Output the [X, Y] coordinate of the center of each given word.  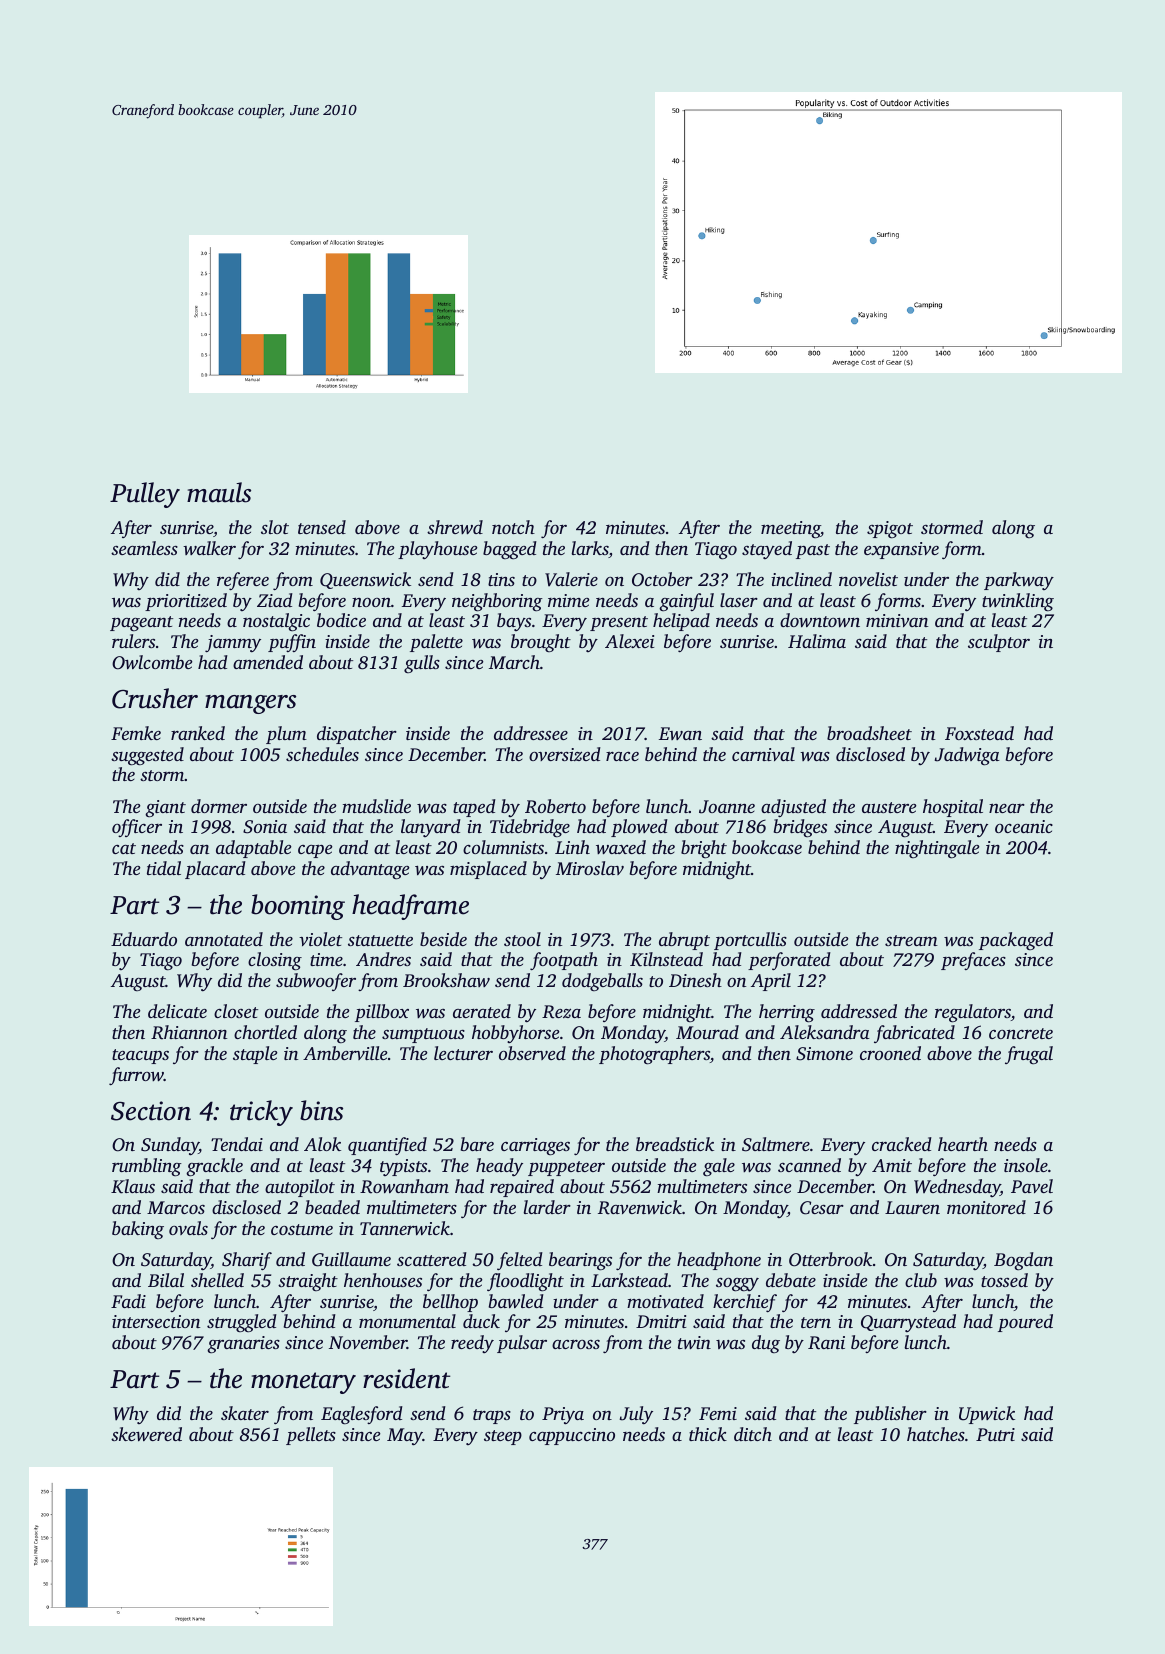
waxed [621, 847]
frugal [1029, 1055]
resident [406, 1378]
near [1007, 808]
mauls [219, 492]
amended [268, 662]
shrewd [455, 527]
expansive [901, 550]
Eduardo [144, 939]
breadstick [675, 1144]
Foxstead [979, 733]
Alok [322, 1144]
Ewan [680, 733]
